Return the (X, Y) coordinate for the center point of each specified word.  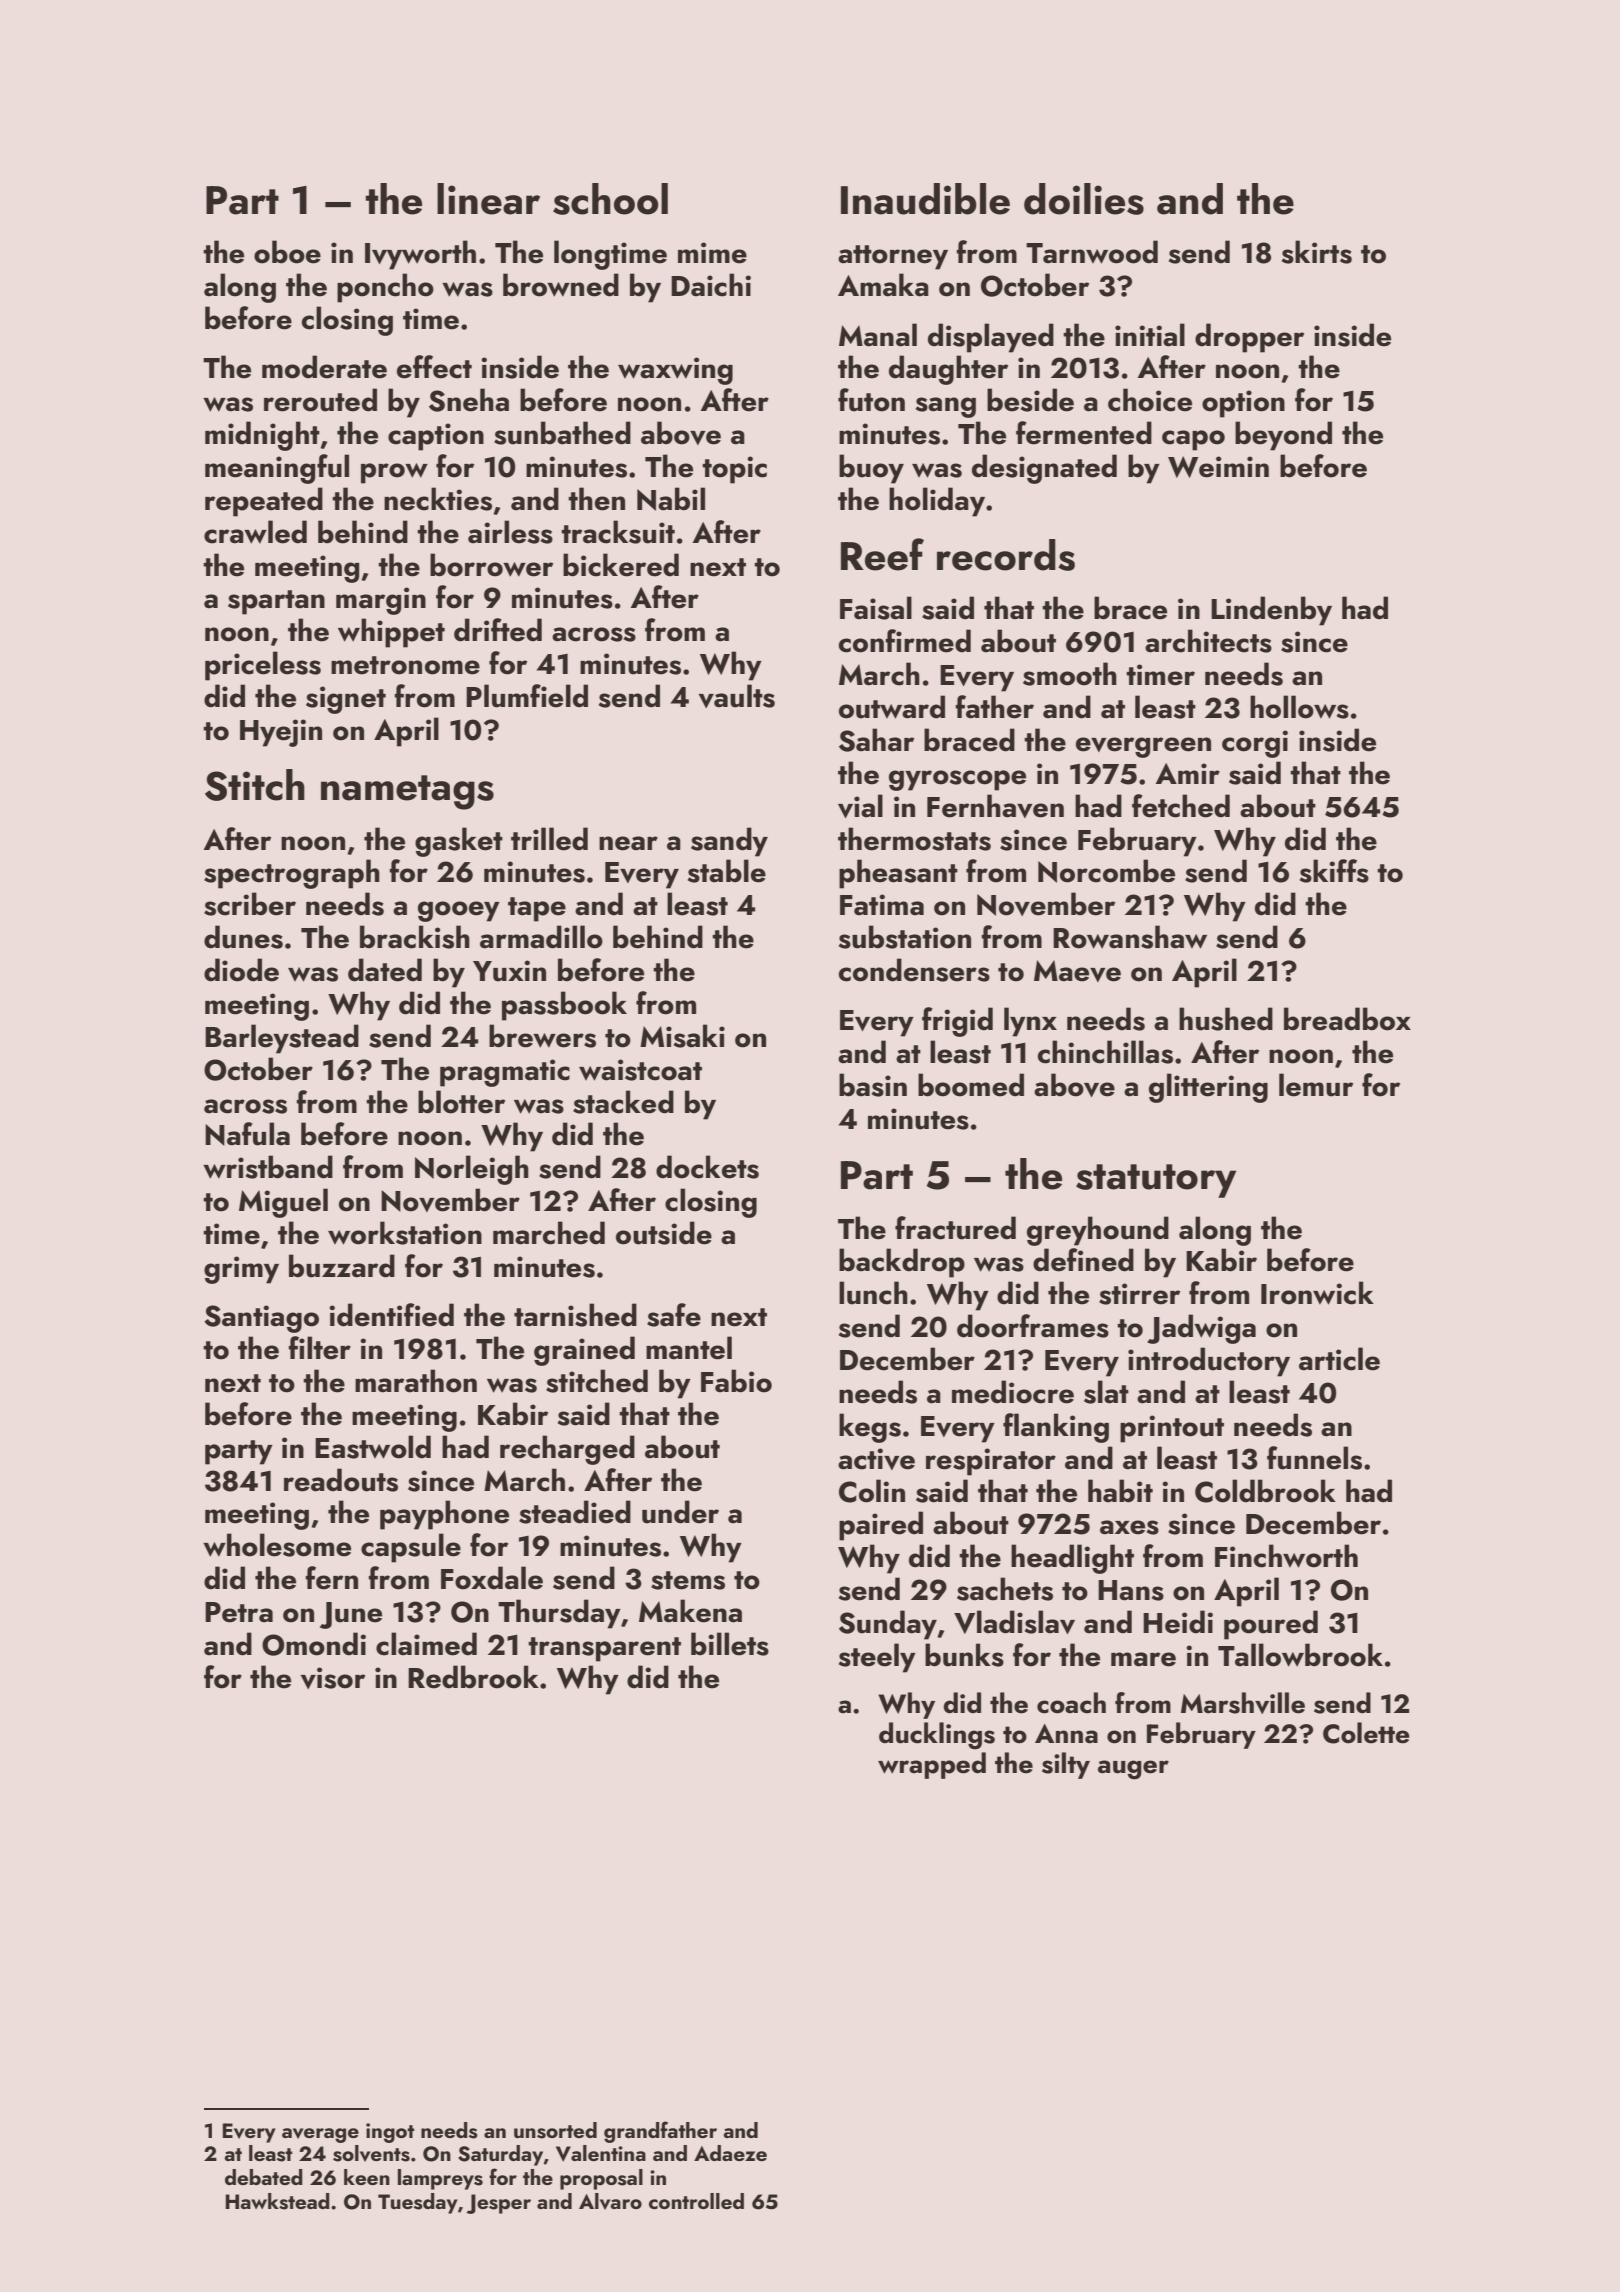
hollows (1299, 707)
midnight (262, 436)
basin (873, 1085)
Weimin (1218, 467)
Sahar (876, 740)
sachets (1005, 1589)
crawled (255, 532)
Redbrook (473, 1677)
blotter (461, 1102)
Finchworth (1286, 1556)
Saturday (501, 2155)
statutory (1156, 1181)
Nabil (671, 499)
